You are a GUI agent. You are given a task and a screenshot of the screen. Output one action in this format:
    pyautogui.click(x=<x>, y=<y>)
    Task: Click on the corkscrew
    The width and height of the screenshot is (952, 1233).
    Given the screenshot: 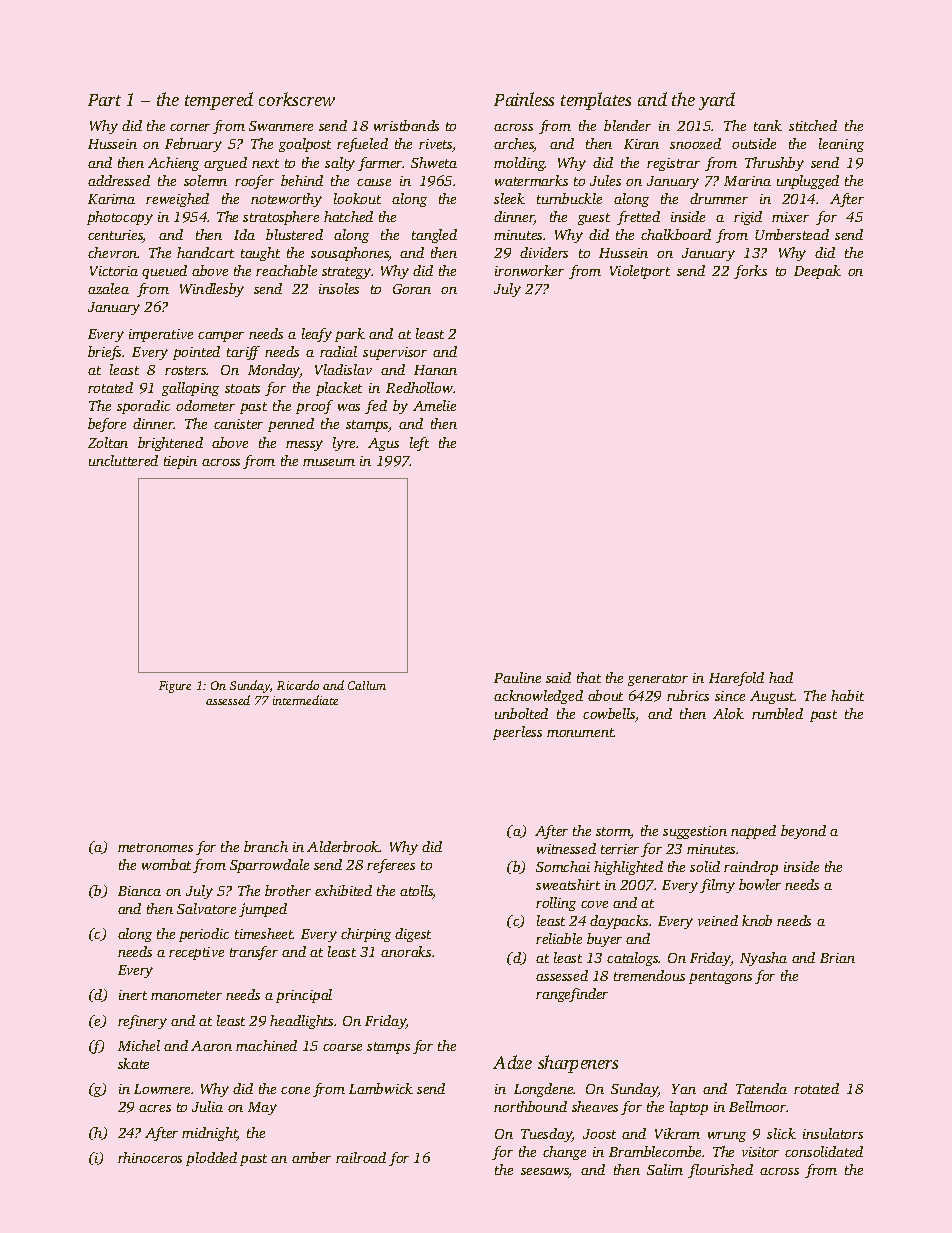 What is the action you would take?
    pyautogui.click(x=297, y=99)
